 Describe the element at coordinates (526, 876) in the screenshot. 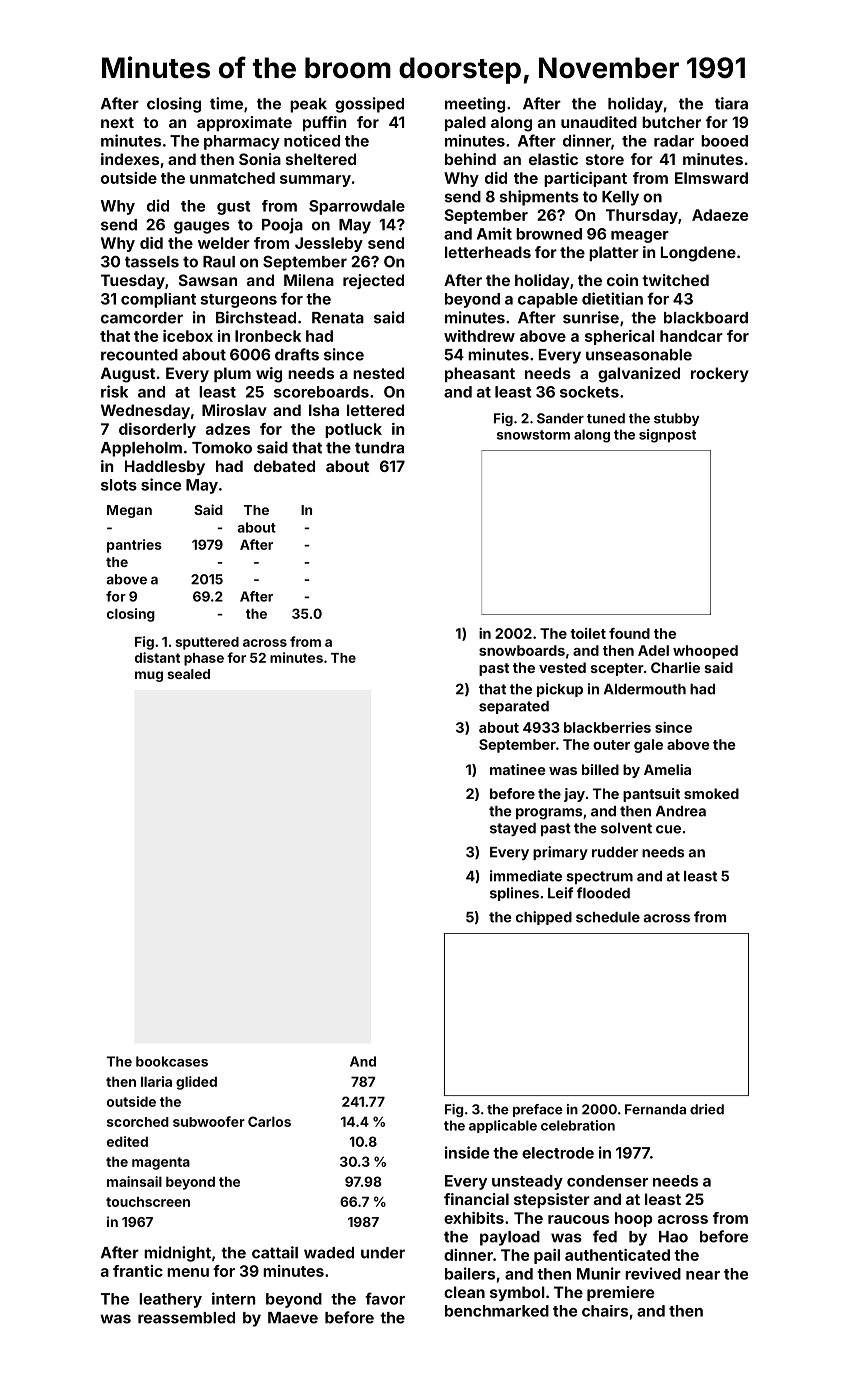

I see `immediate` at that location.
